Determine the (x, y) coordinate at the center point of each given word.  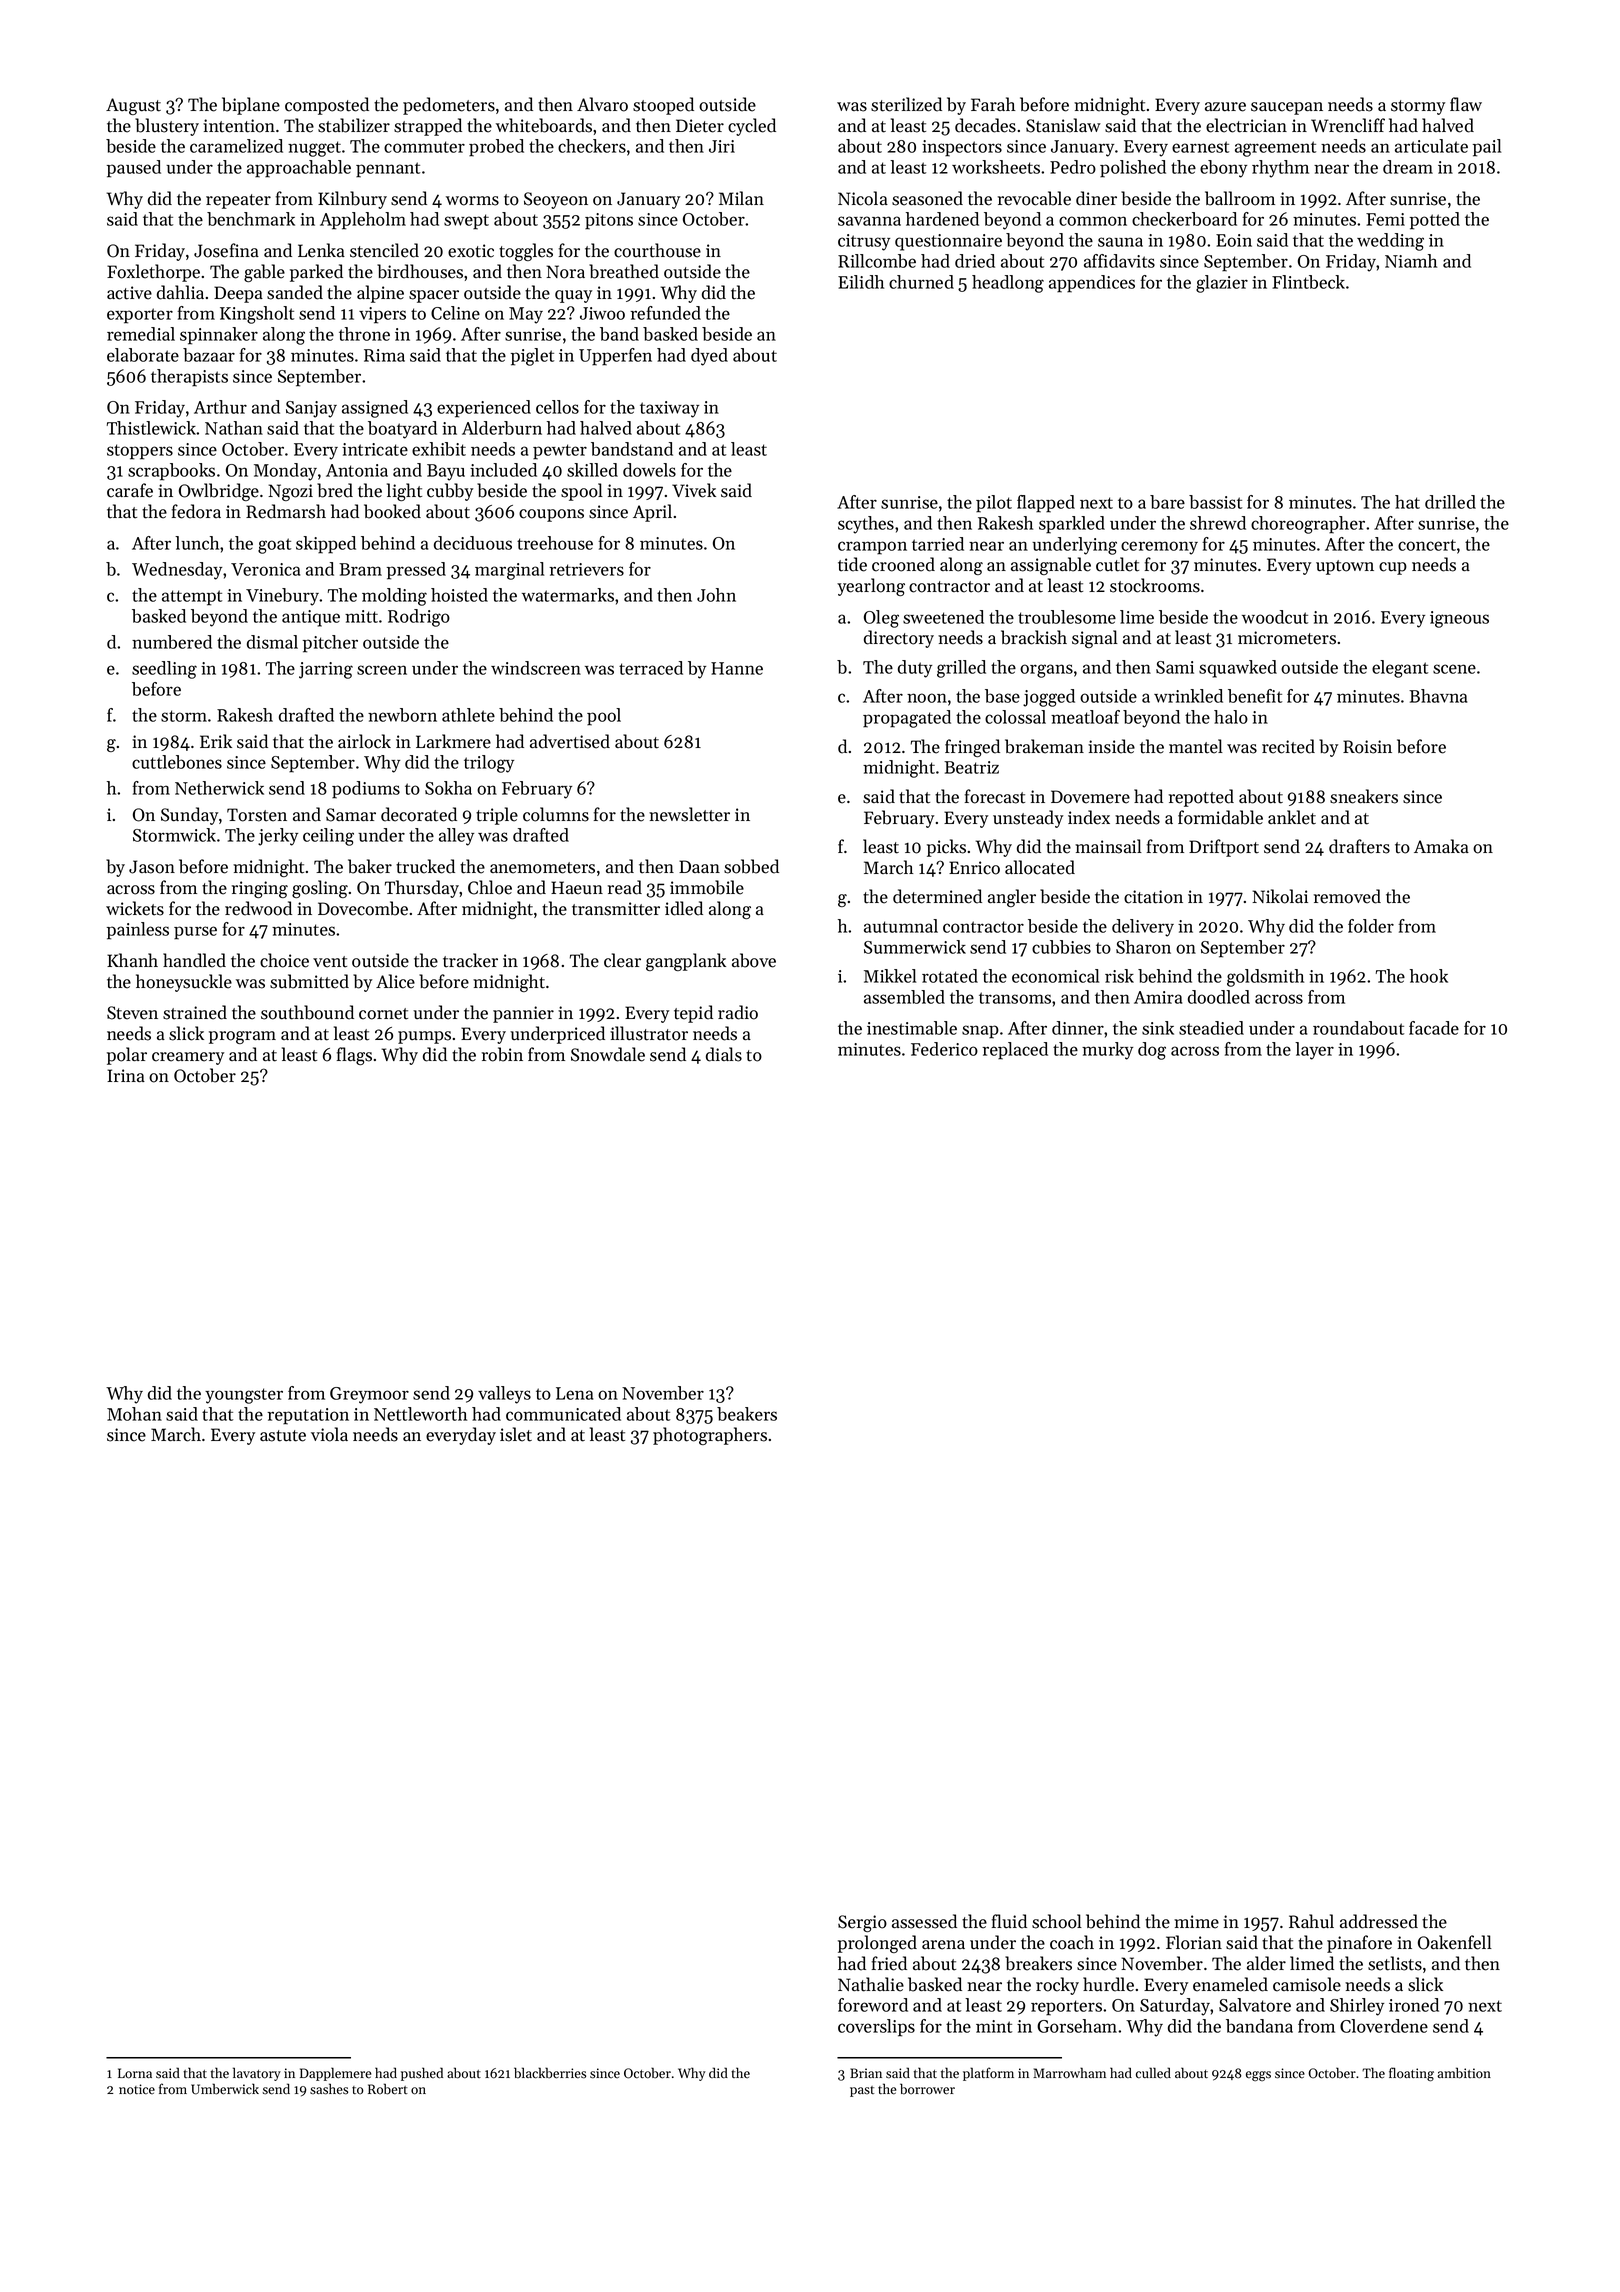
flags (354, 1056)
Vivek (694, 490)
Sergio (862, 1923)
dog (1152, 1051)
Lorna (135, 2073)
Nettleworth (420, 1414)
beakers (747, 1414)
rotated (950, 976)
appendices (1092, 284)
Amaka (1441, 846)
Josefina (226, 250)
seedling (164, 670)
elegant (1400, 669)
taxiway (669, 409)
